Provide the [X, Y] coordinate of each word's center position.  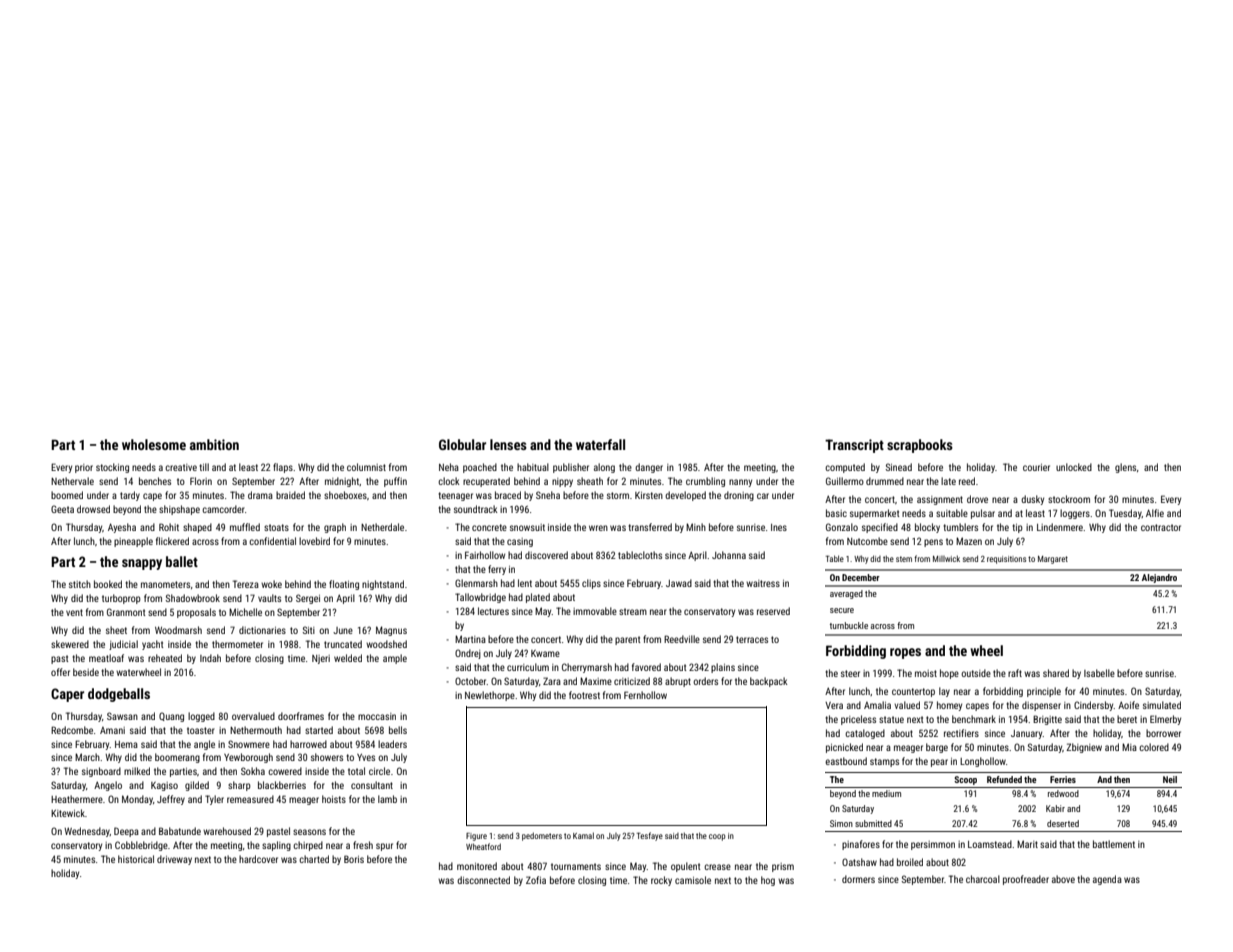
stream [633, 611]
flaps [283, 468]
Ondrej [468, 654]
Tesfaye [650, 836]
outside [976, 673]
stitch [80, 584]
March [87, 757]
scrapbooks [920, 446]
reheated [165, 658]
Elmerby [1165, 720]
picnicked [844, 748]
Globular [462, 444]
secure [842, 610]
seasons [309, 832]
